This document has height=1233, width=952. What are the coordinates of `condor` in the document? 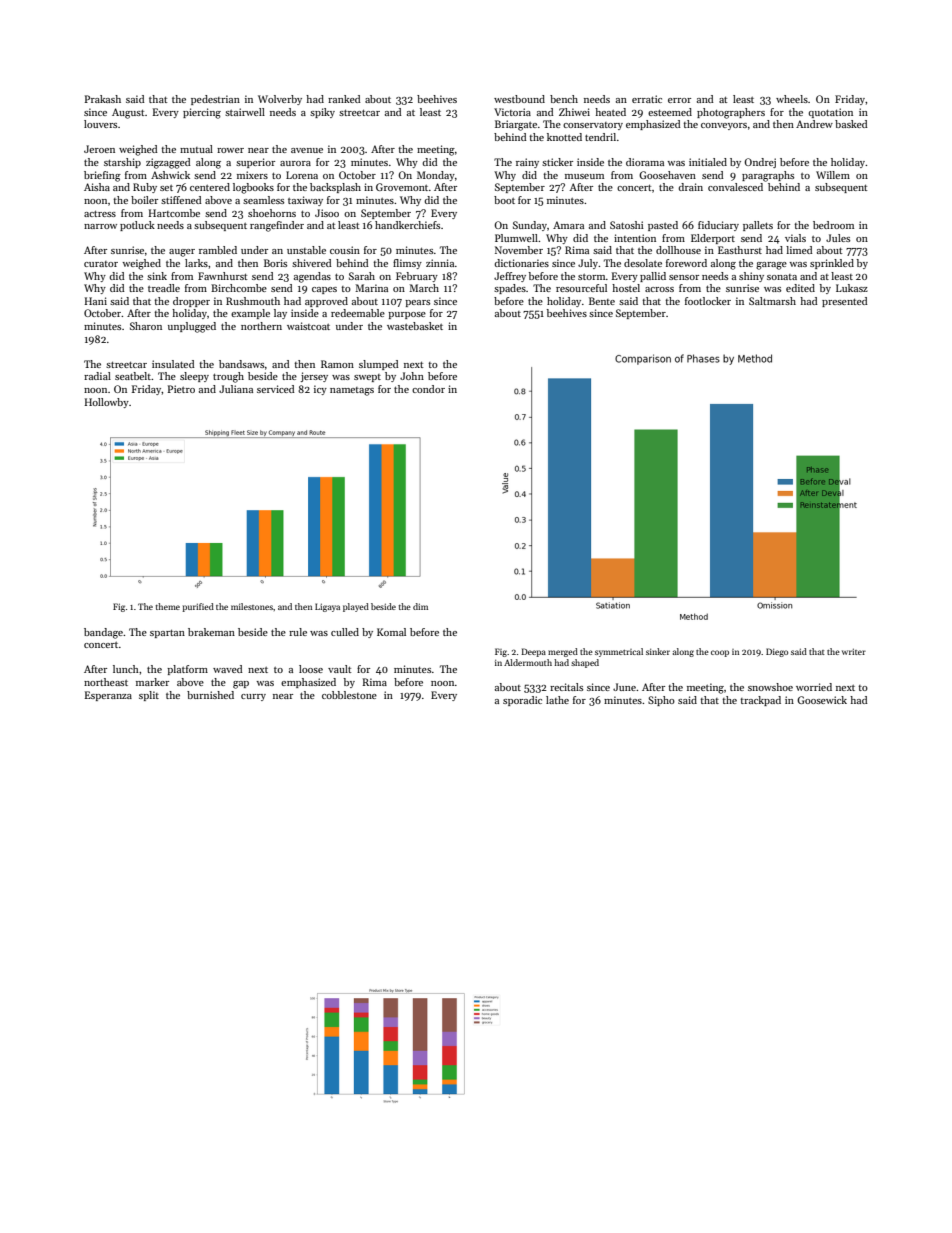 It's located at (428, 389).
